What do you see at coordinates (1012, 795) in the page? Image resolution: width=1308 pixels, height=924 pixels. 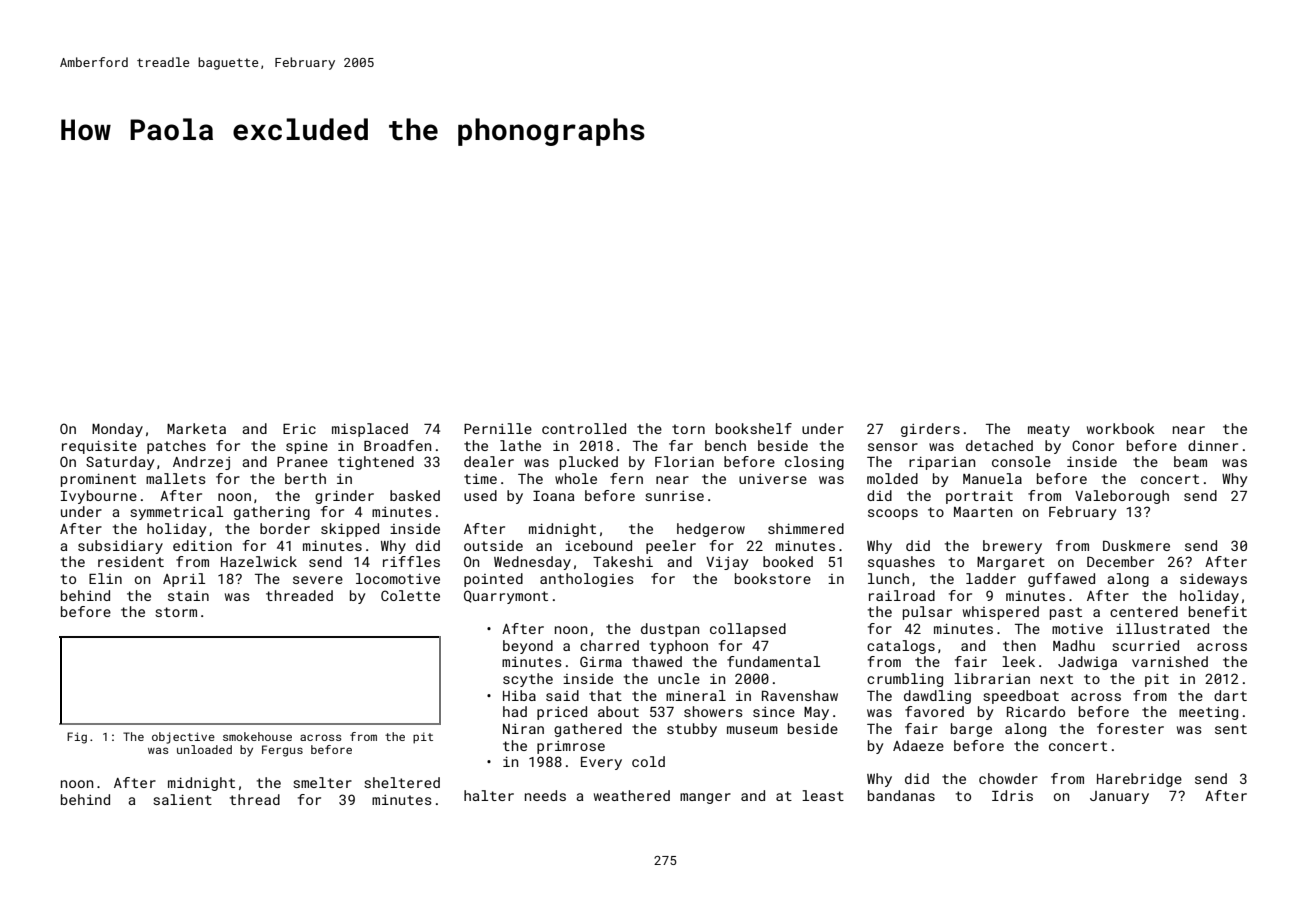 I see `Idris` at bounding box center [1012, 795].
